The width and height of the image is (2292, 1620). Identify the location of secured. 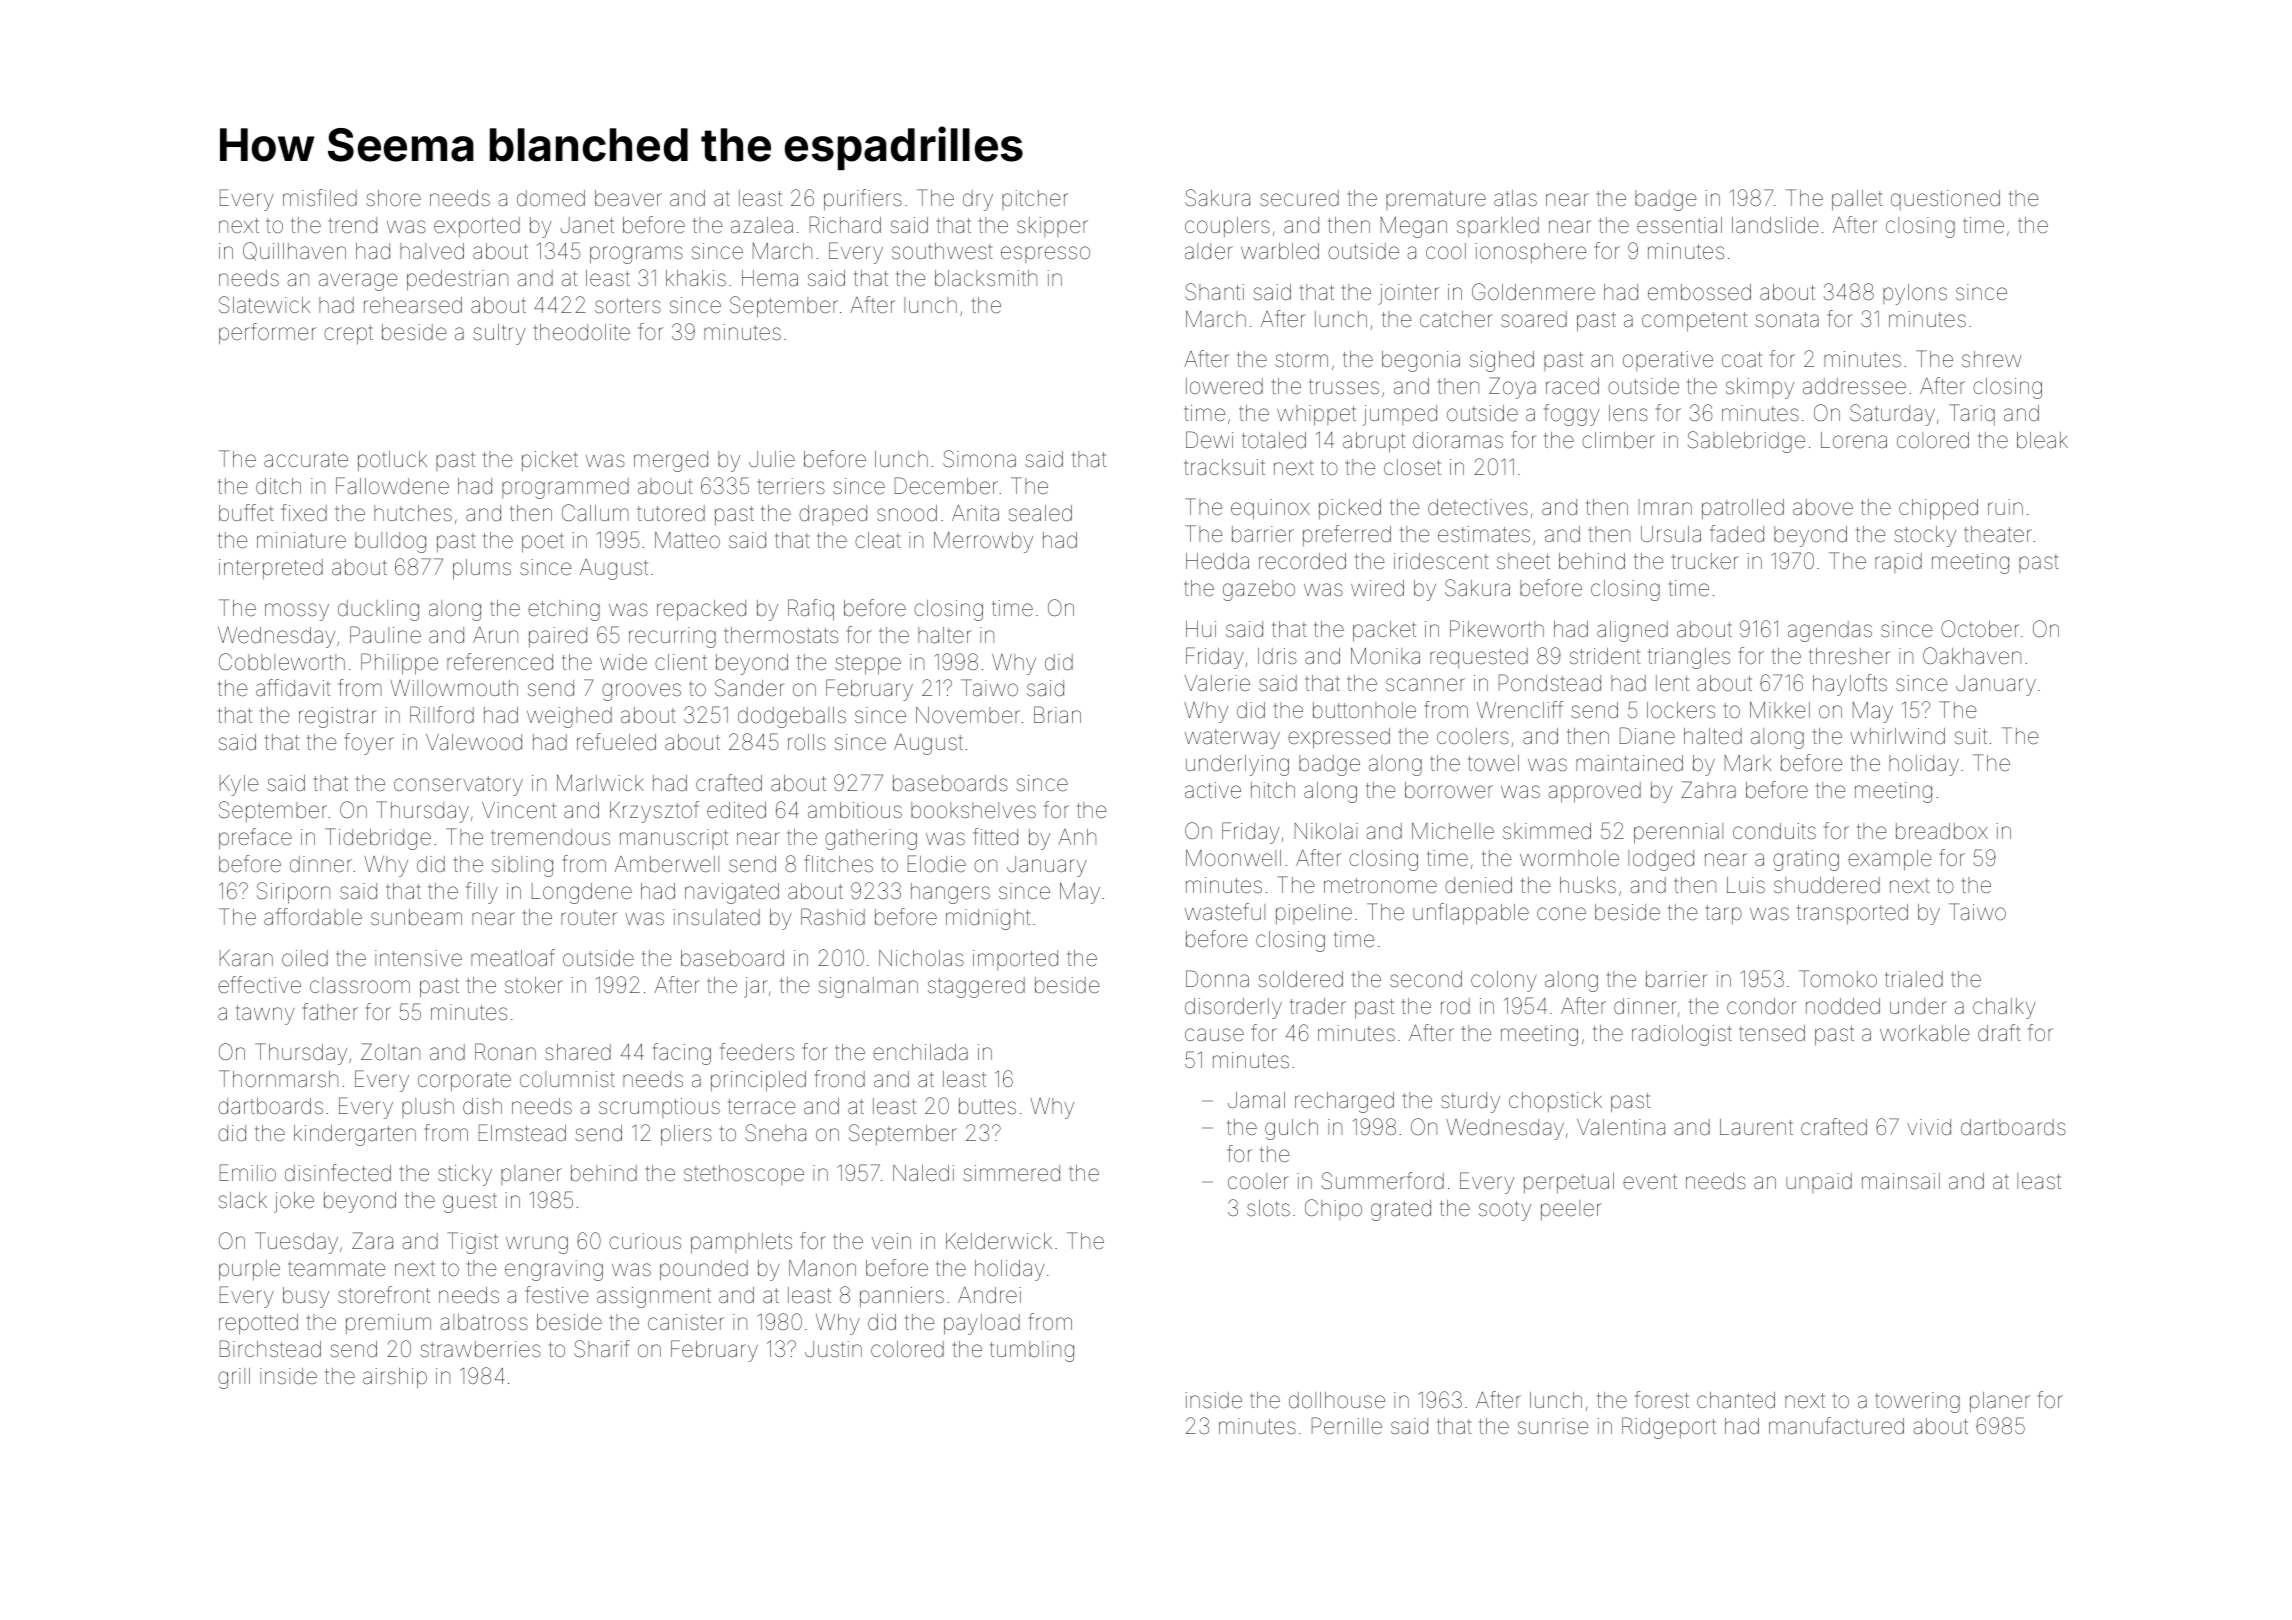
(1299, 198).
